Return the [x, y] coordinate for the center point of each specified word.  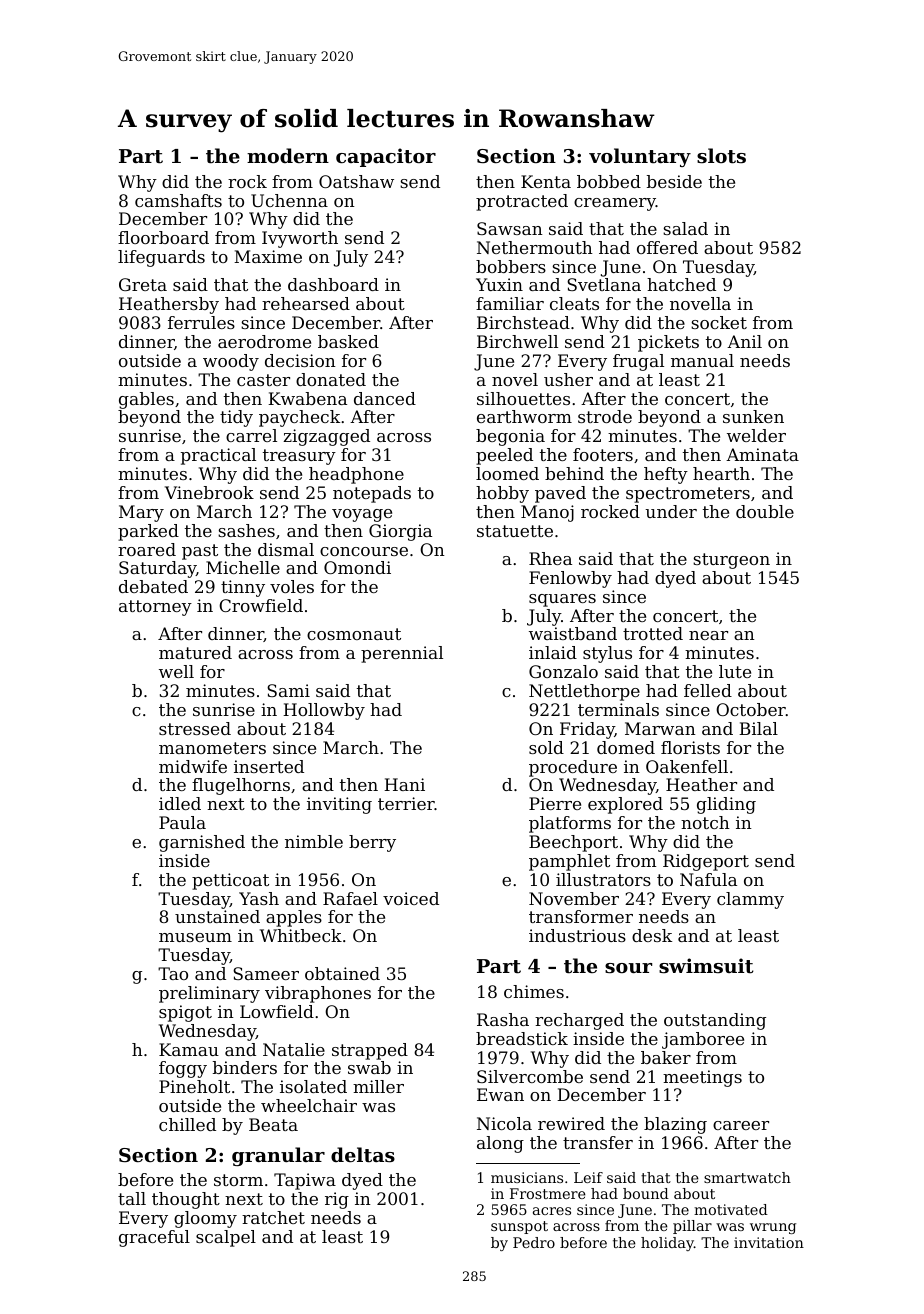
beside [674, 181]
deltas [363, 1155]
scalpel [226, 1238]
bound [646, 1193]
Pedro [534, 1242]
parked [148, 532]
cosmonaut [354, 634]
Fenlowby [570, 579]
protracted [522, 202]
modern [288, 155]
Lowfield [277, 1011]
